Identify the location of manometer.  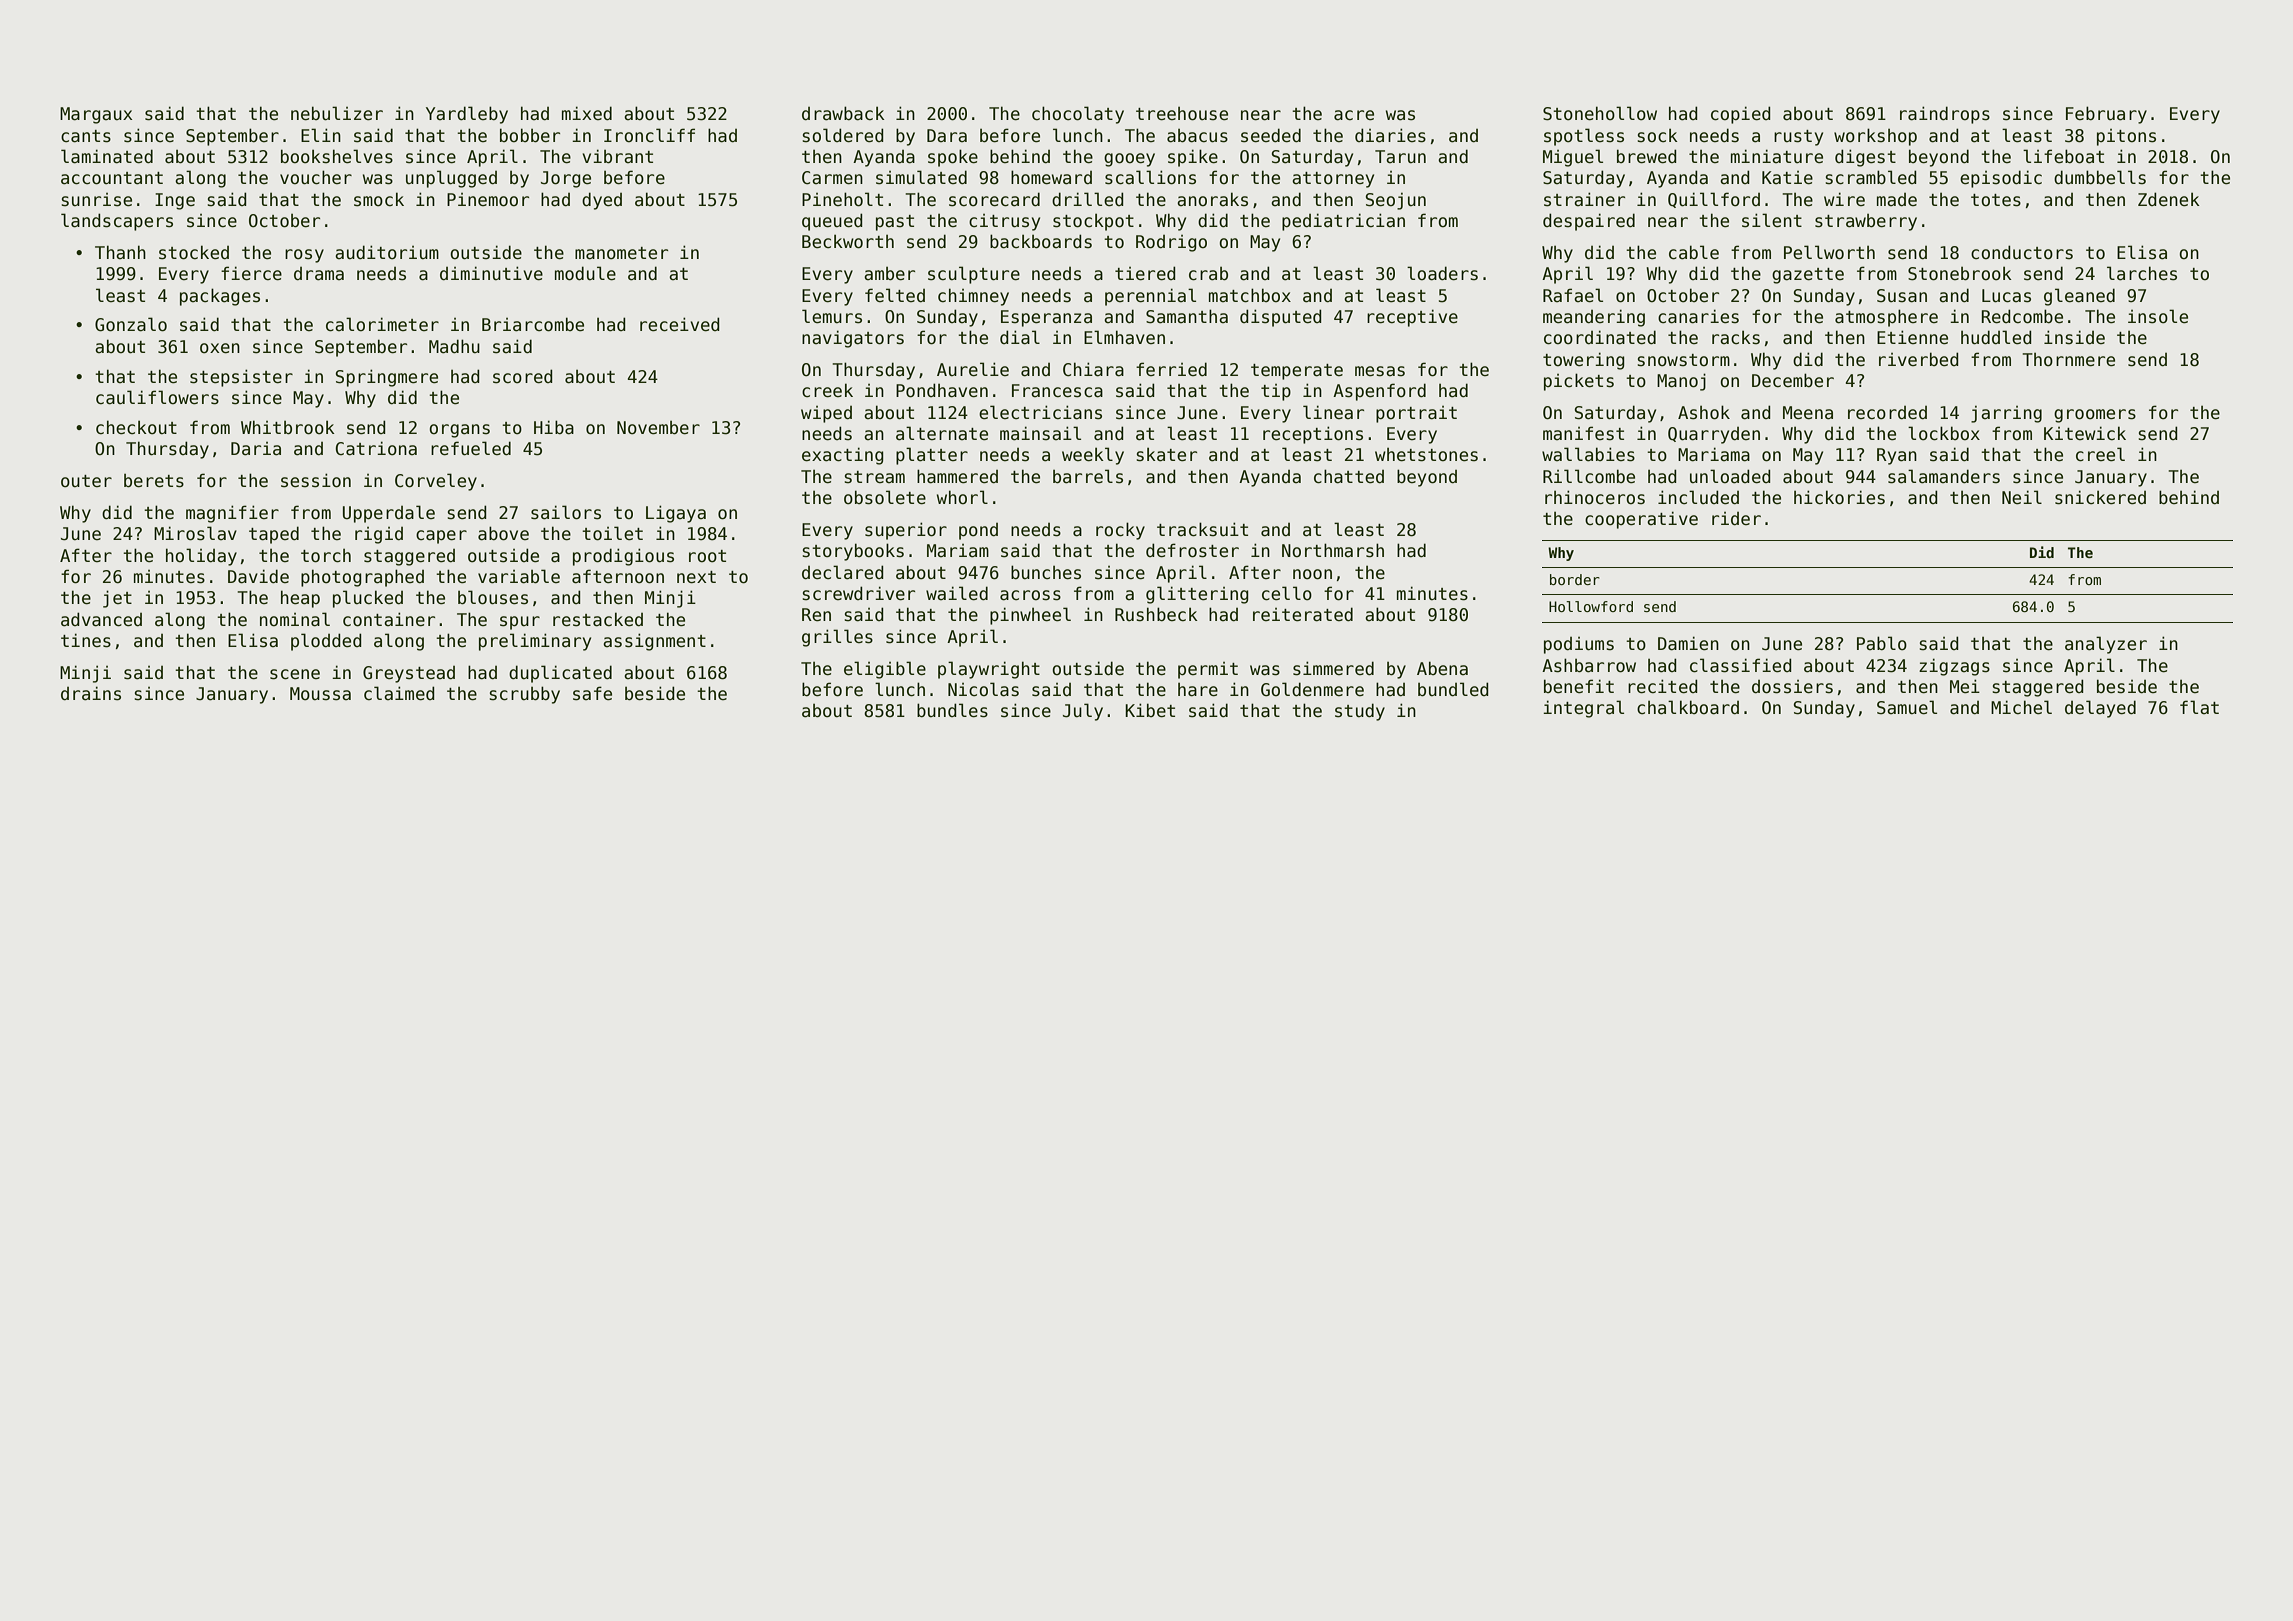
(621, 253).
